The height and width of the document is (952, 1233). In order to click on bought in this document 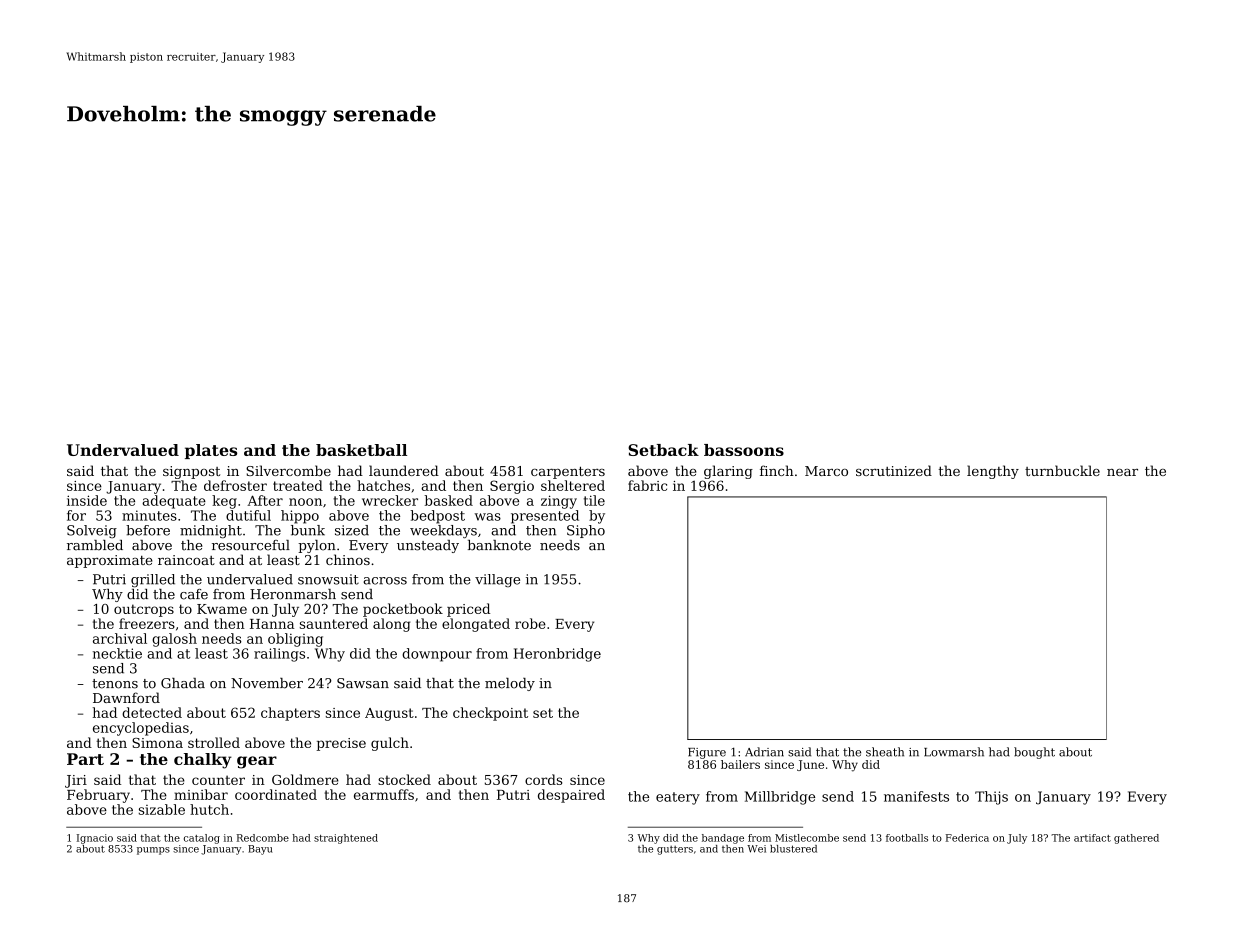, I will do `click(1034, 753)`.
